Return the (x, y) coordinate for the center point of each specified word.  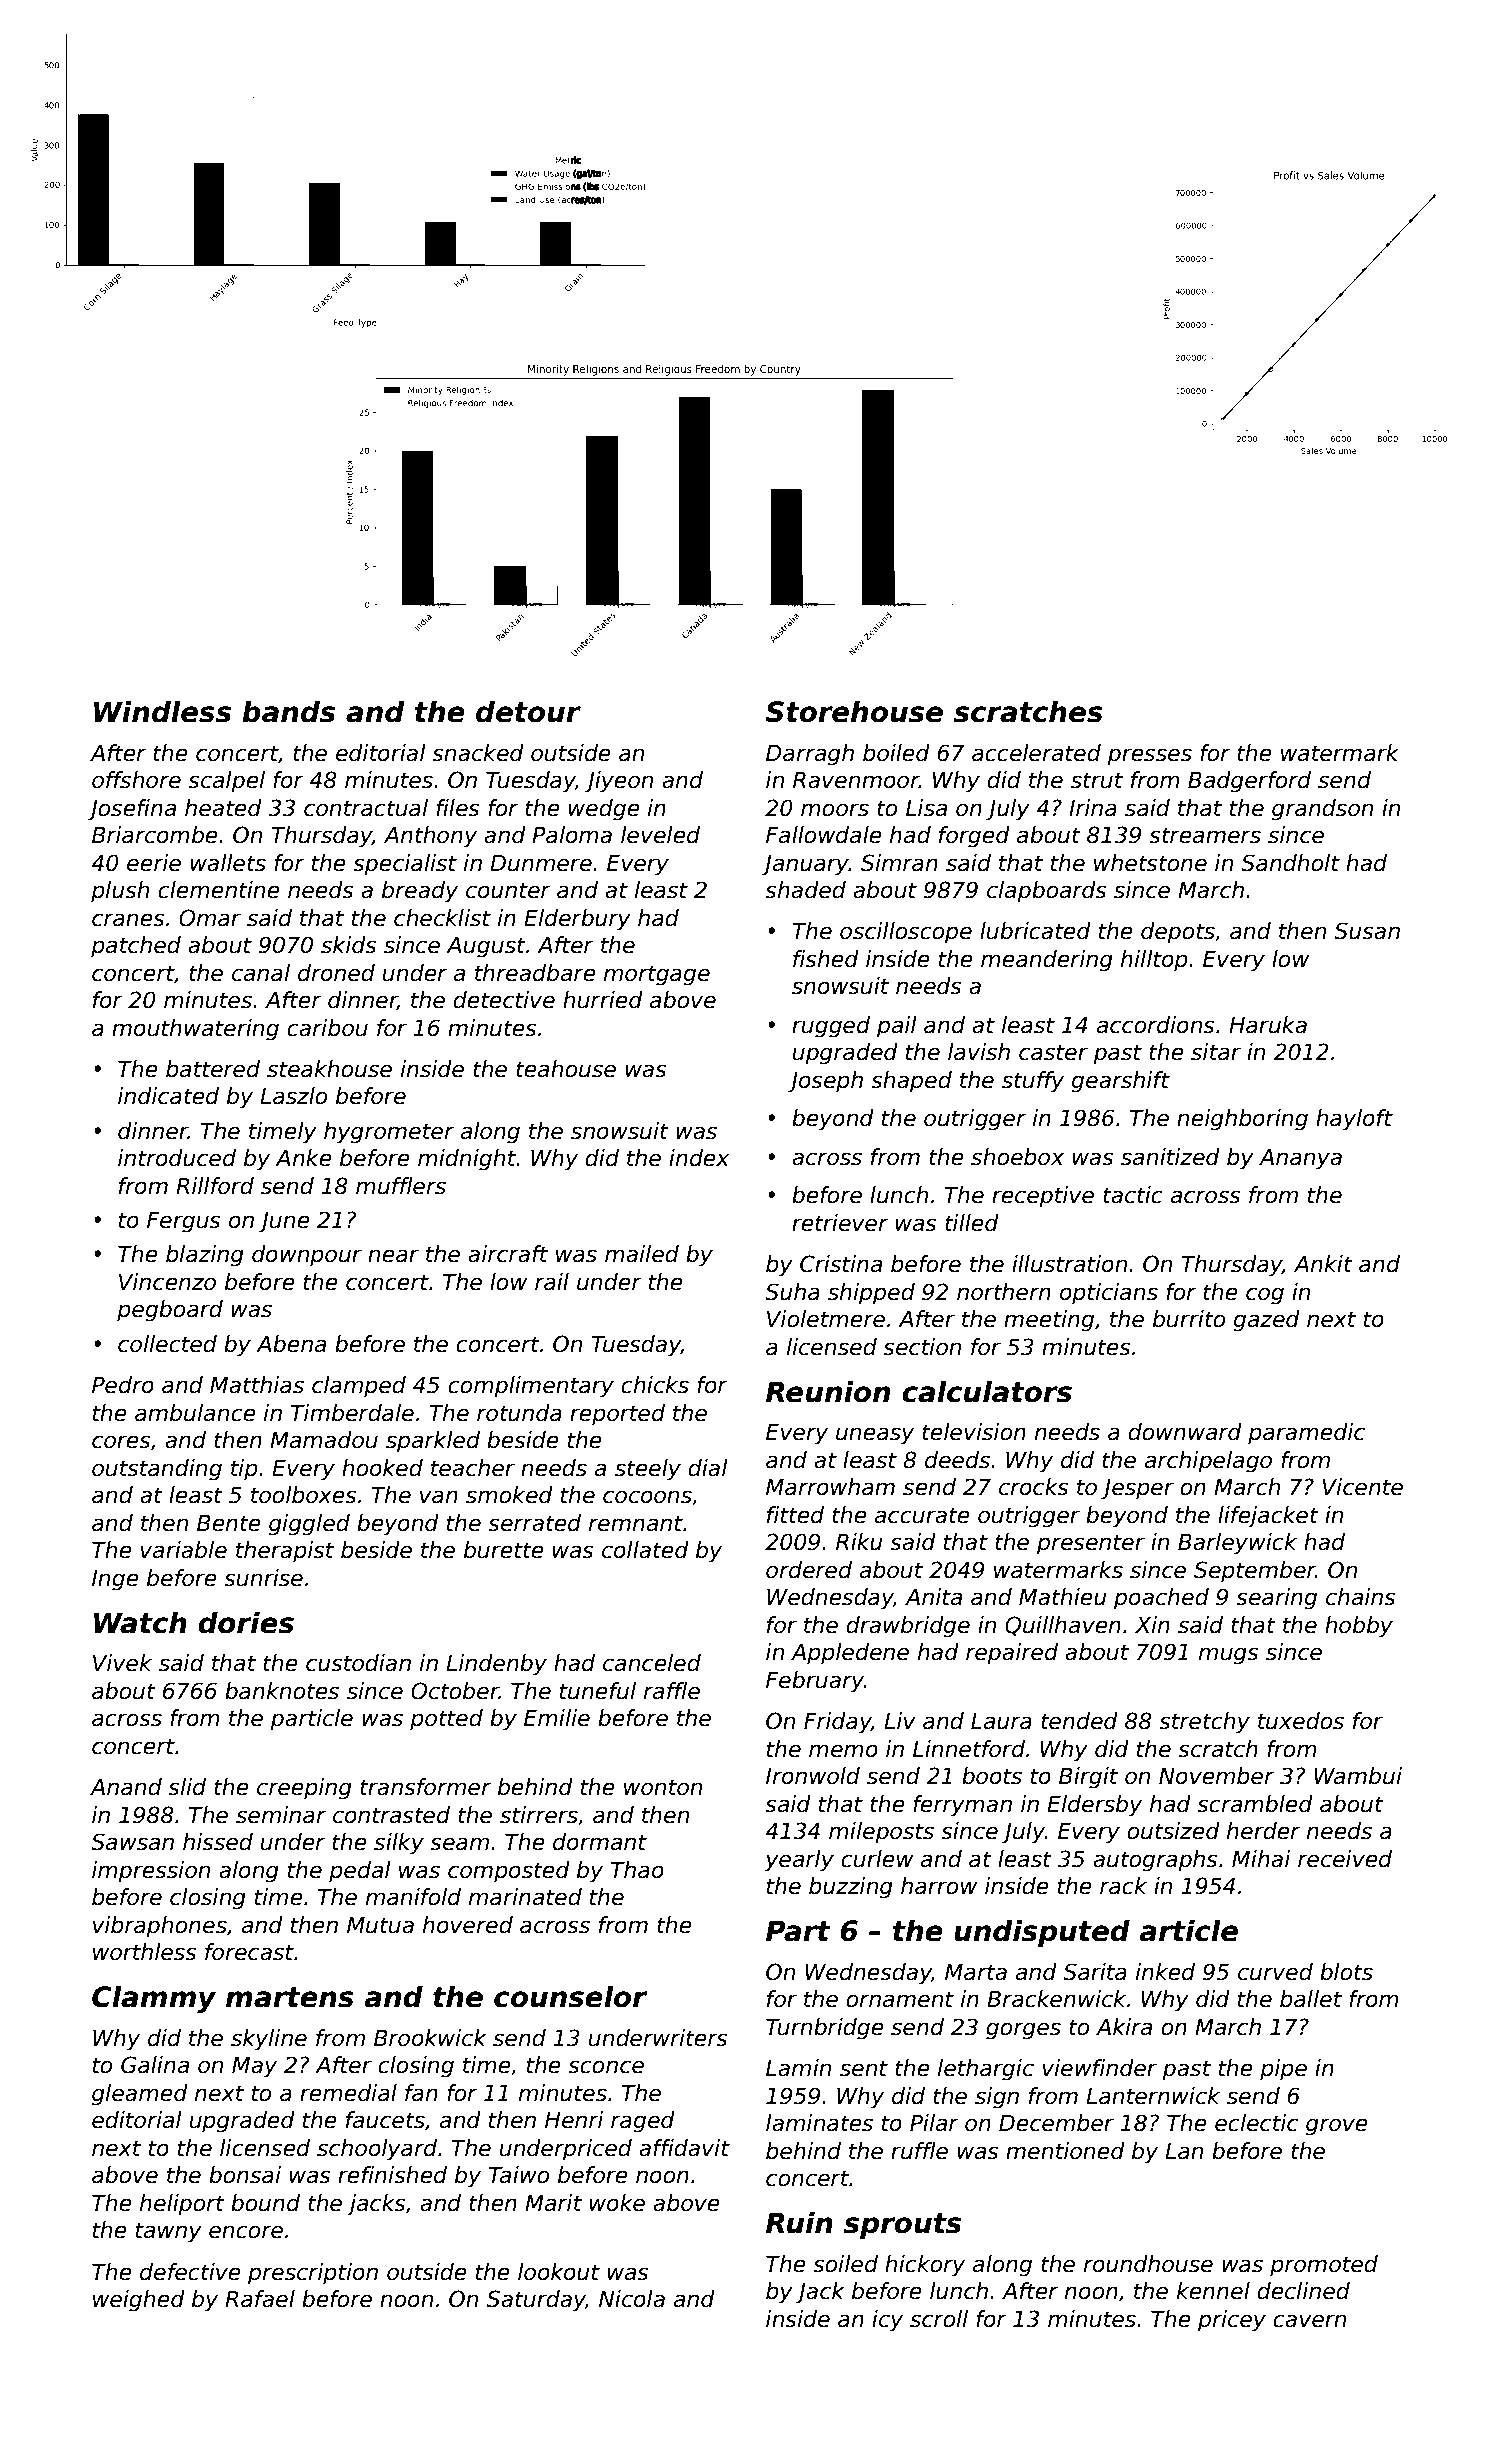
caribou (327, 1028)
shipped (871, 1294)
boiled (896, 753)
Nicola (632, 2299)
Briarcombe (155, 835)
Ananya (1300, 1159)
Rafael (260, 2299)
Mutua (380, 1925)
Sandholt (1290, 863)
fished (826, 959)
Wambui (1358, 1776)
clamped (359, 1387)
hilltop (1154, 961)
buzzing (851, 1888)
